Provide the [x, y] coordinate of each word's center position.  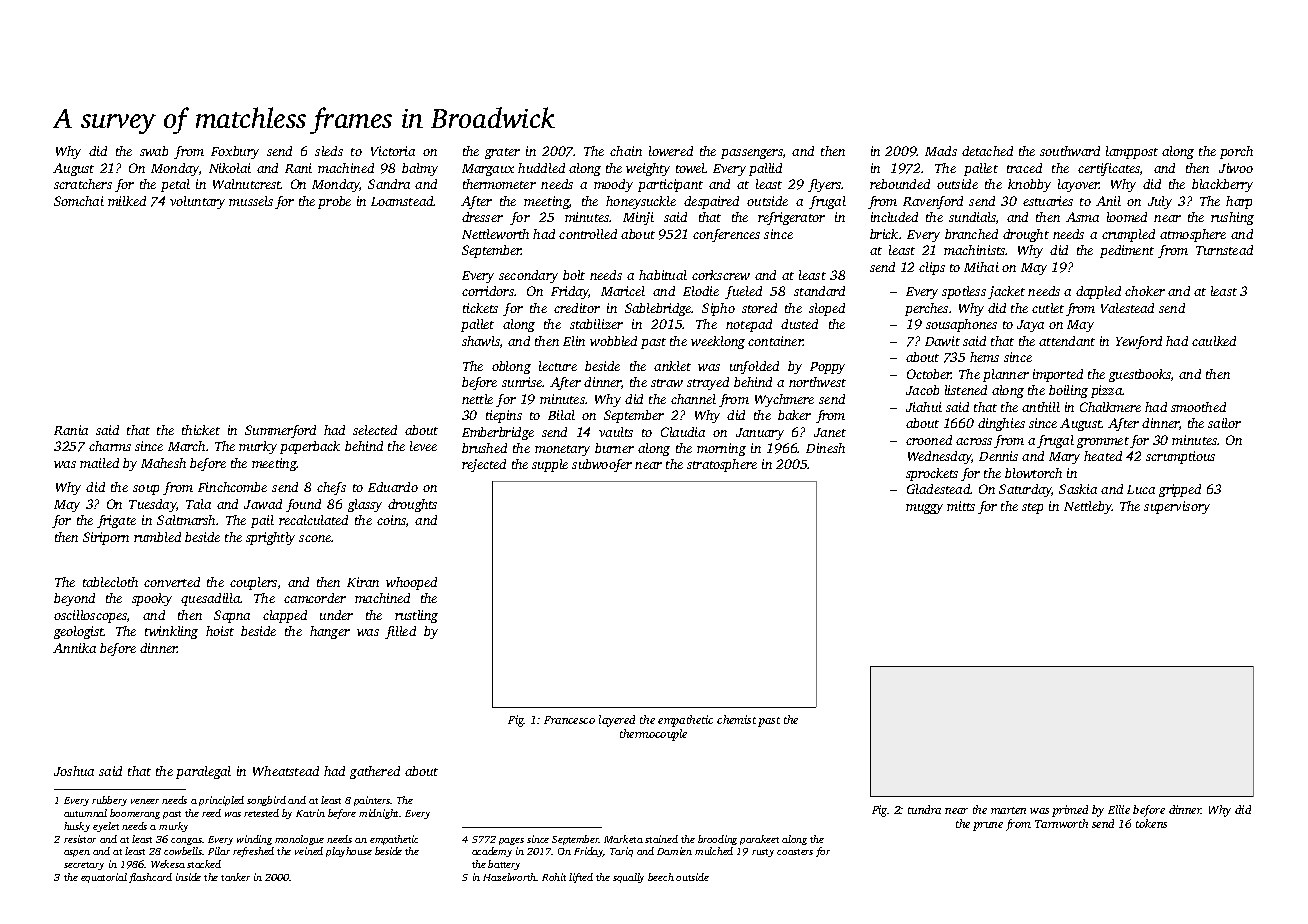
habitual [663, 275]
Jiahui [924, 407]
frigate [116, 521]
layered [617, 721]
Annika [74, 648]
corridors [488, 291]
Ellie [1119, 809]
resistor [80, 839]
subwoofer [602, 465]
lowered [671, 151]
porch [1236, 152]
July [1160, 202]
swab [154, 151]
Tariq [621, 852]
